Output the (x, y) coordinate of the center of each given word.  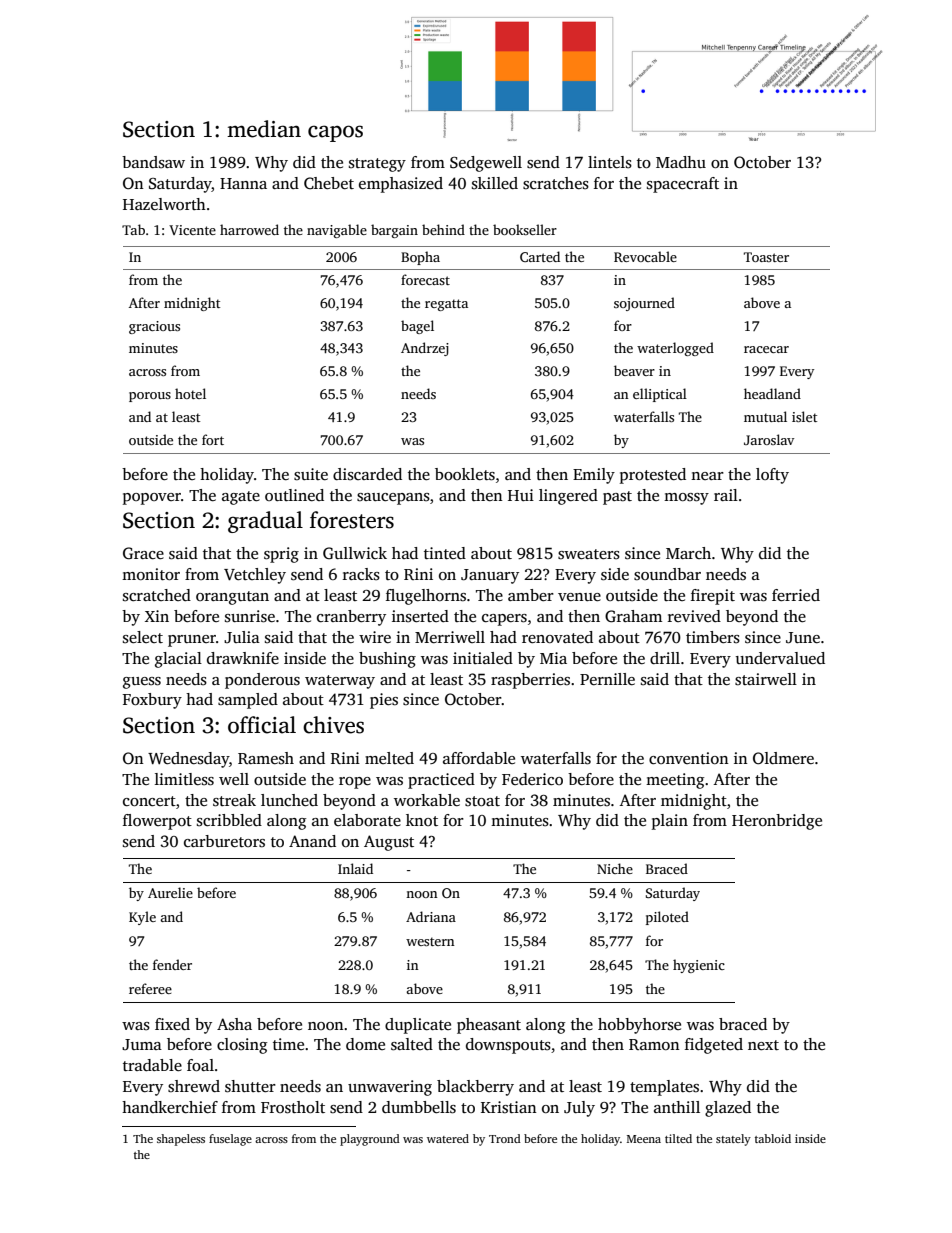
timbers (713, 637)
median (264, 129)
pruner (192, 641)
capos (335, 133)
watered (448, 1138)
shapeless (181, 1140)
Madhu (681, 162)
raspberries (530, 681)
